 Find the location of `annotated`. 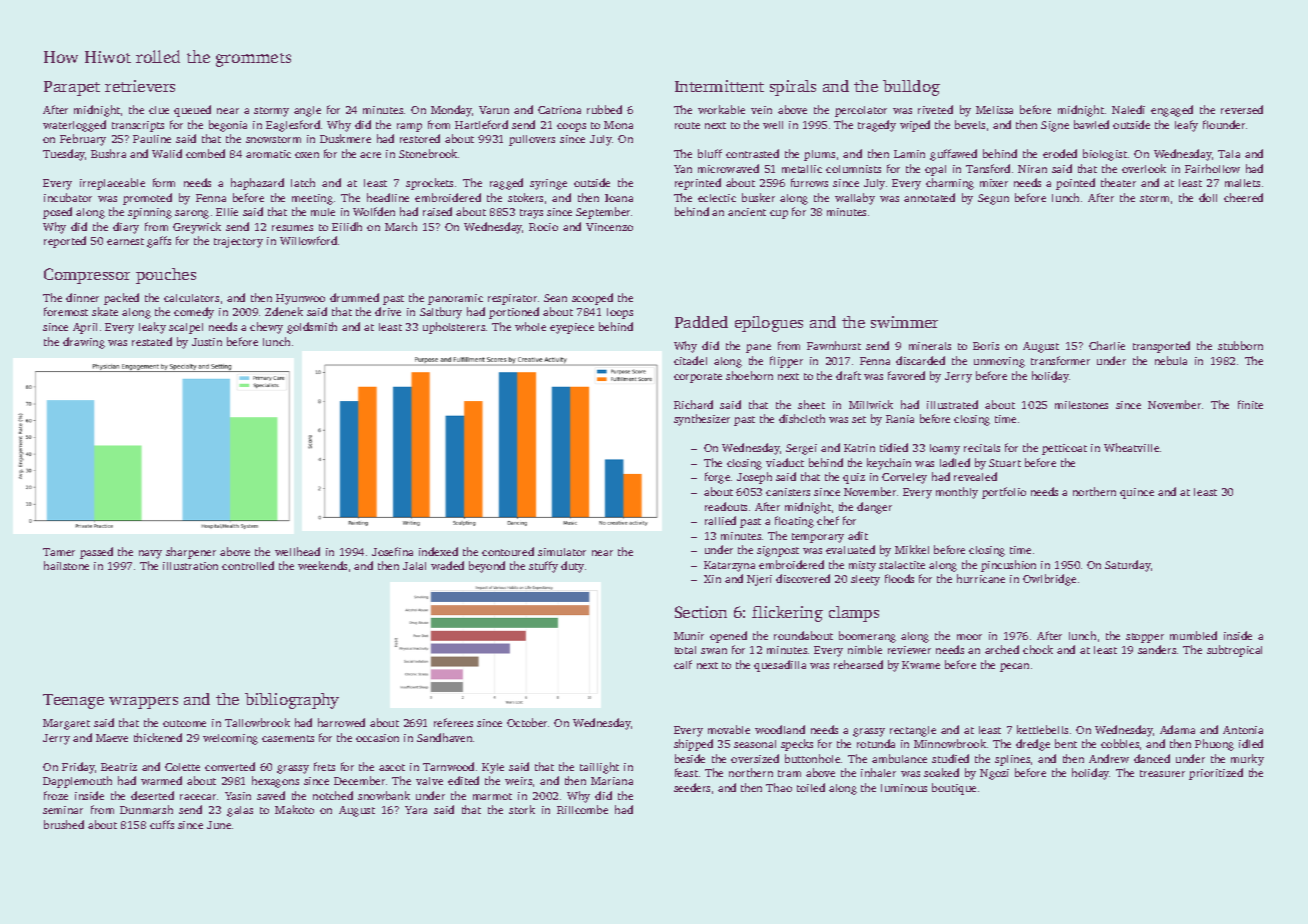

annotated is located at coordinates (929, 197).
